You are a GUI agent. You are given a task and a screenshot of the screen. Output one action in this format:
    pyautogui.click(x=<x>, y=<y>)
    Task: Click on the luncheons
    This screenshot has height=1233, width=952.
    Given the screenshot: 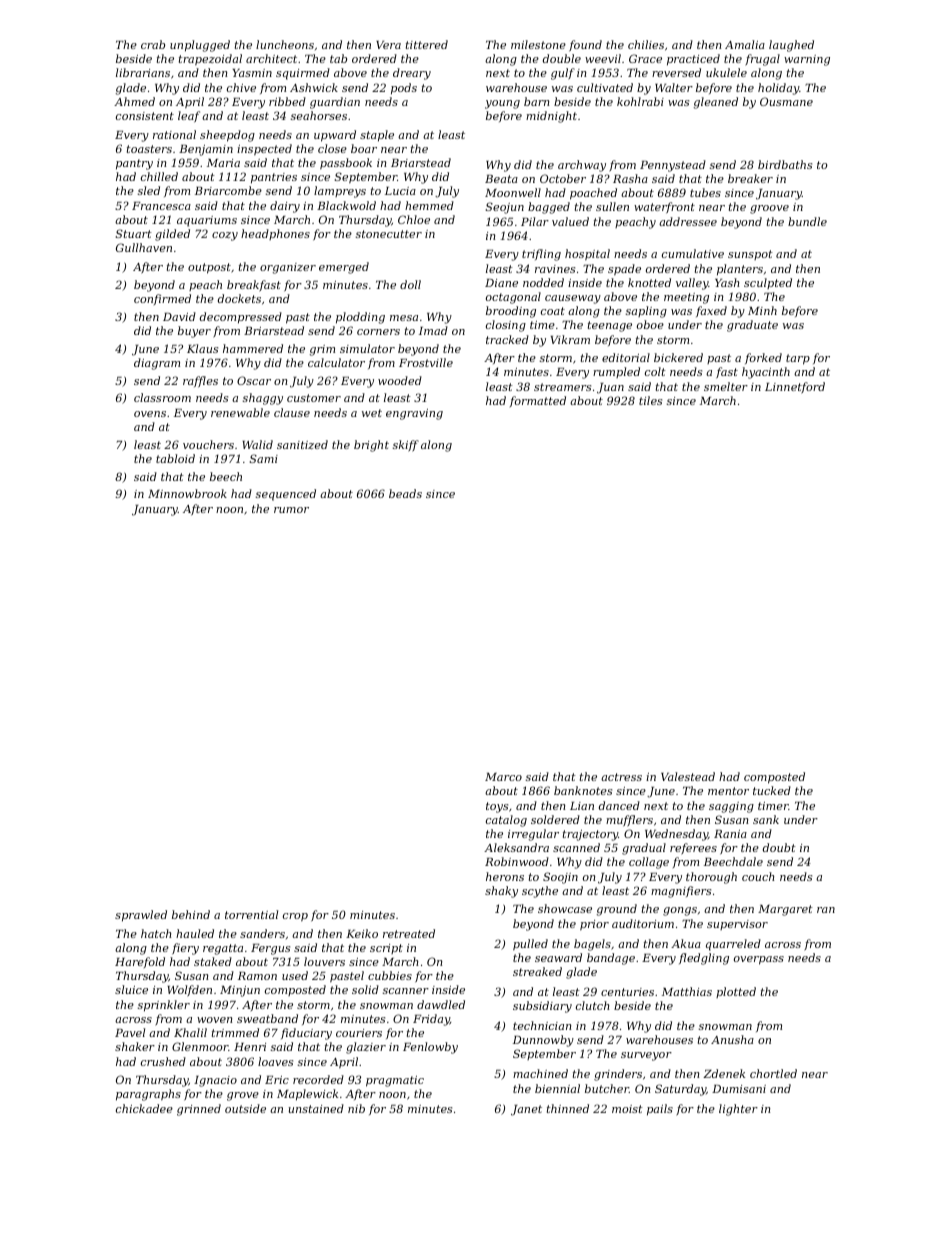 What is the action you would take?
    pyautogui.click(x=285, y=44)
